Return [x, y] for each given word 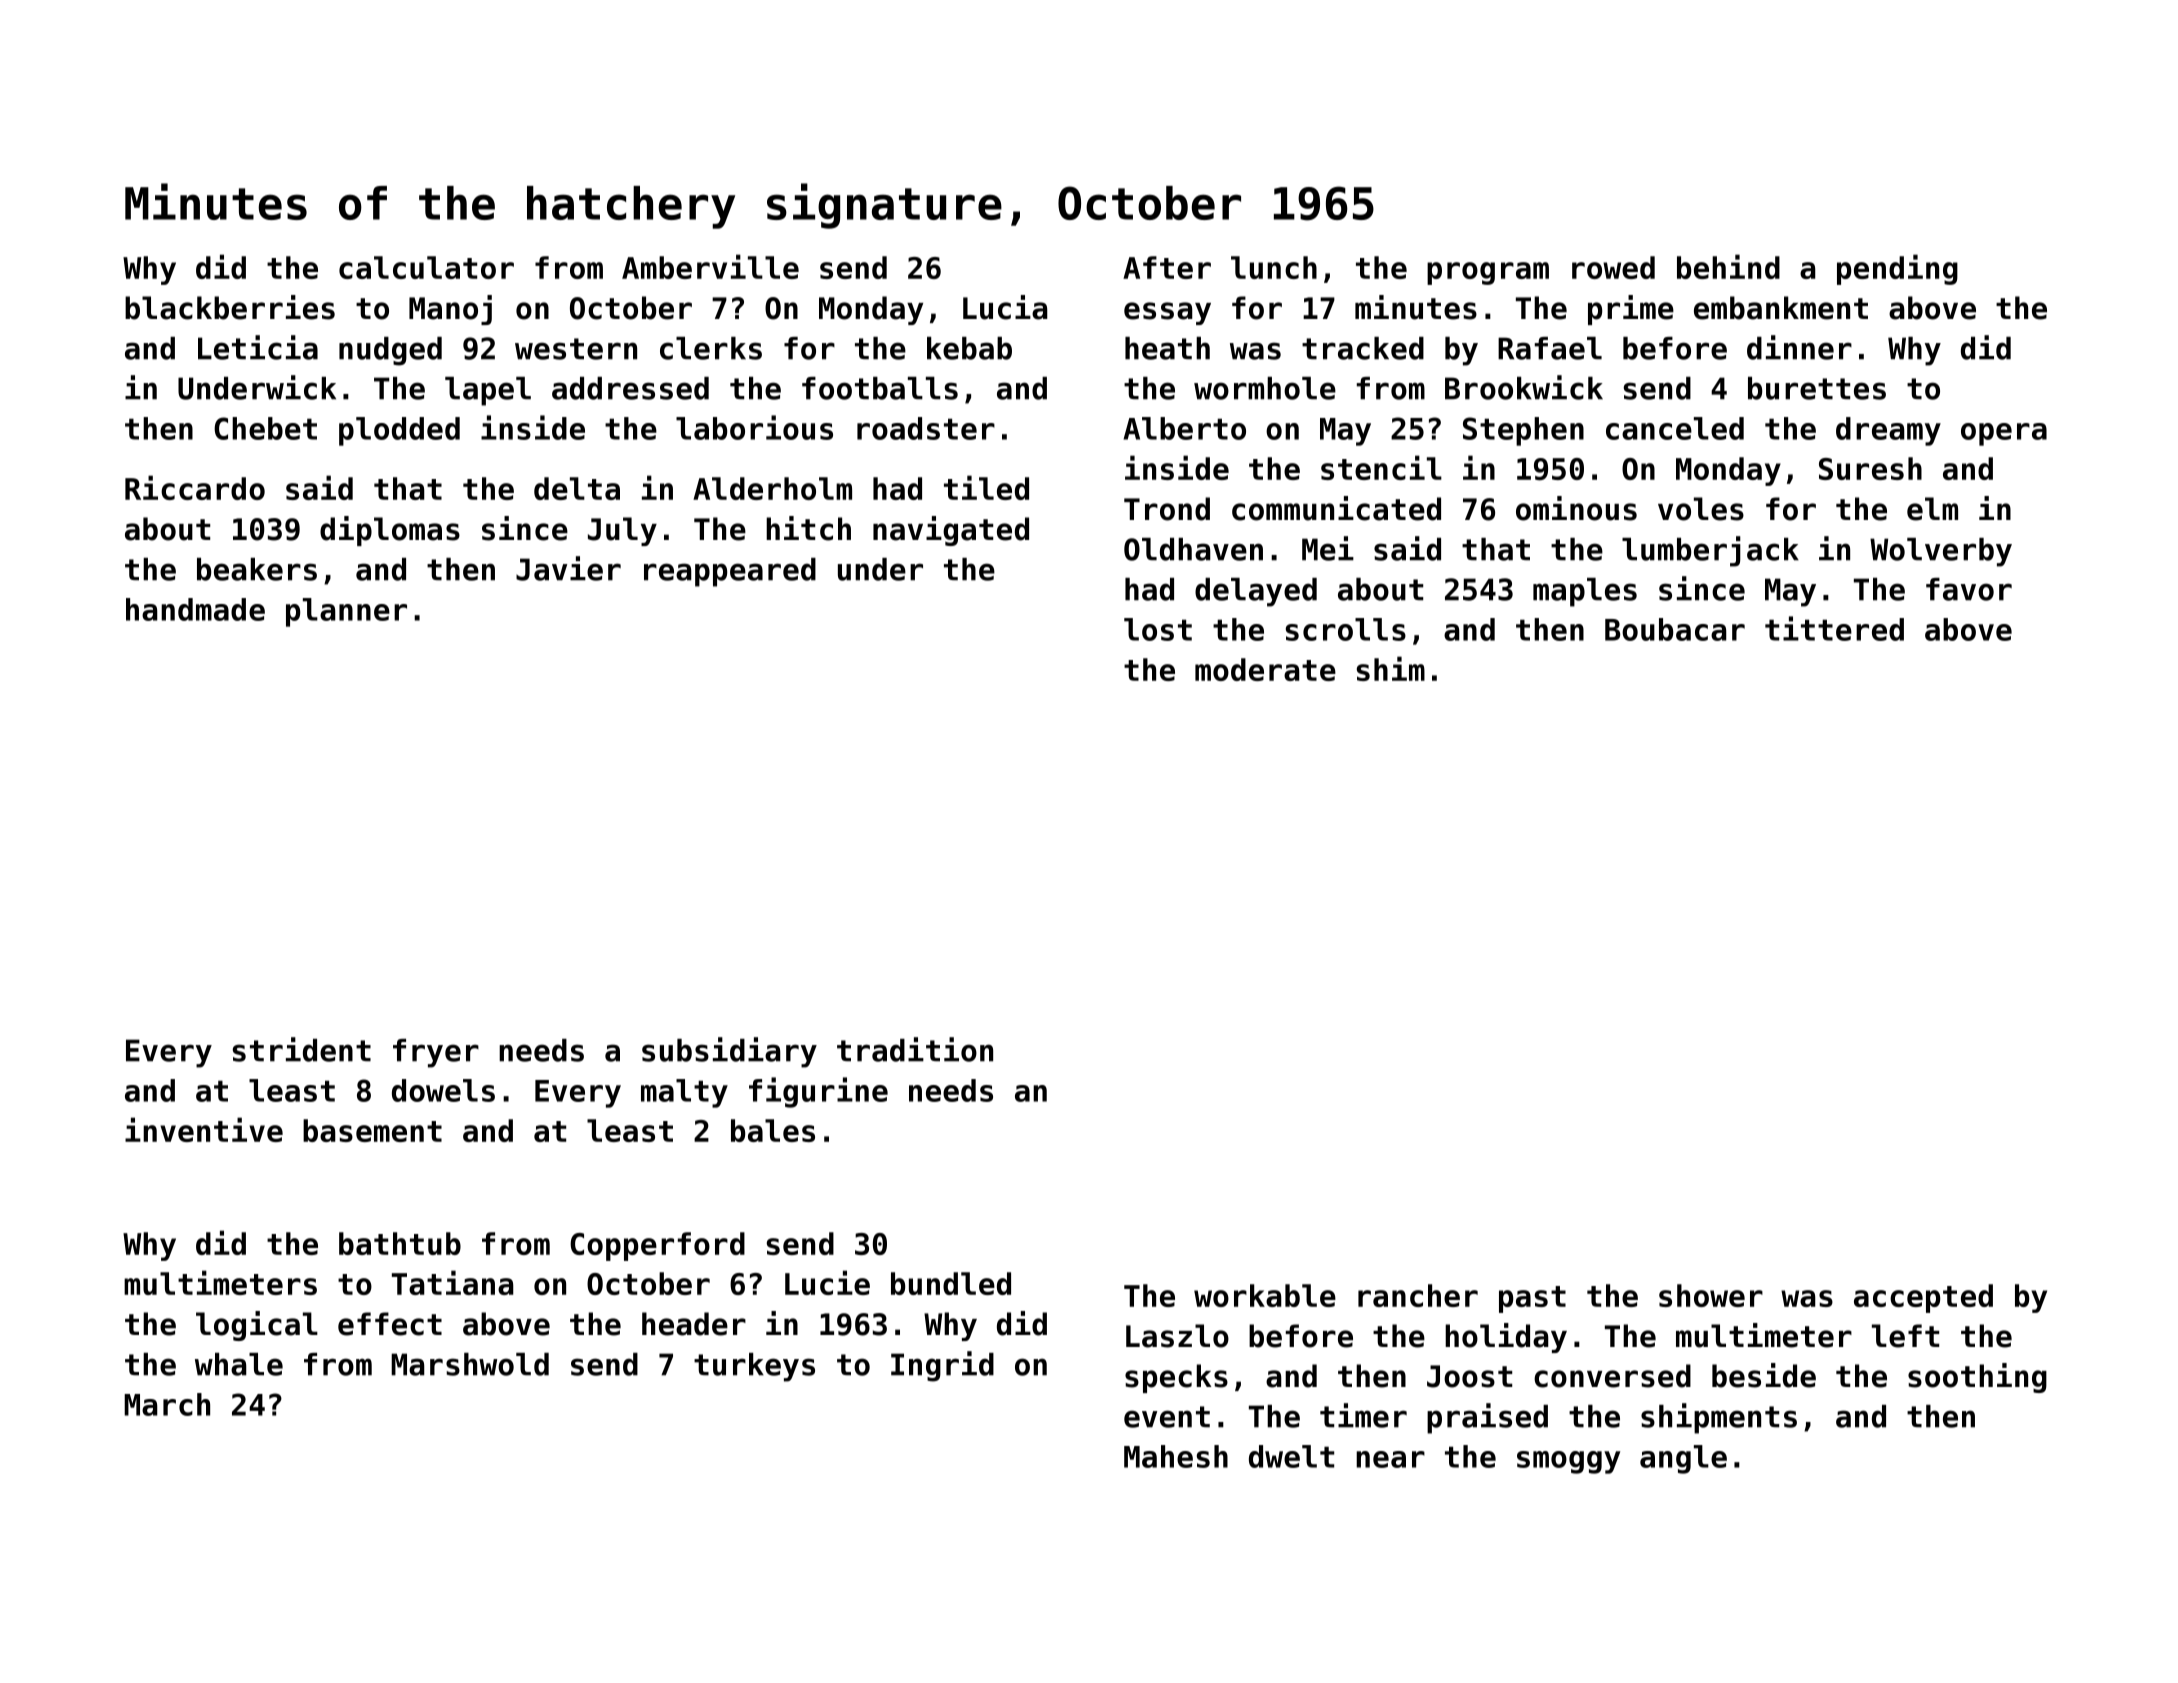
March [167, 1404]
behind [1728, 266]
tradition [915, 1049]
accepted [1923, 1298]
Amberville [710, 266]
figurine [818, 1092]
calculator [426, 267]
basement [372, 1130]
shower [1711, 1295]
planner [346, 612]
